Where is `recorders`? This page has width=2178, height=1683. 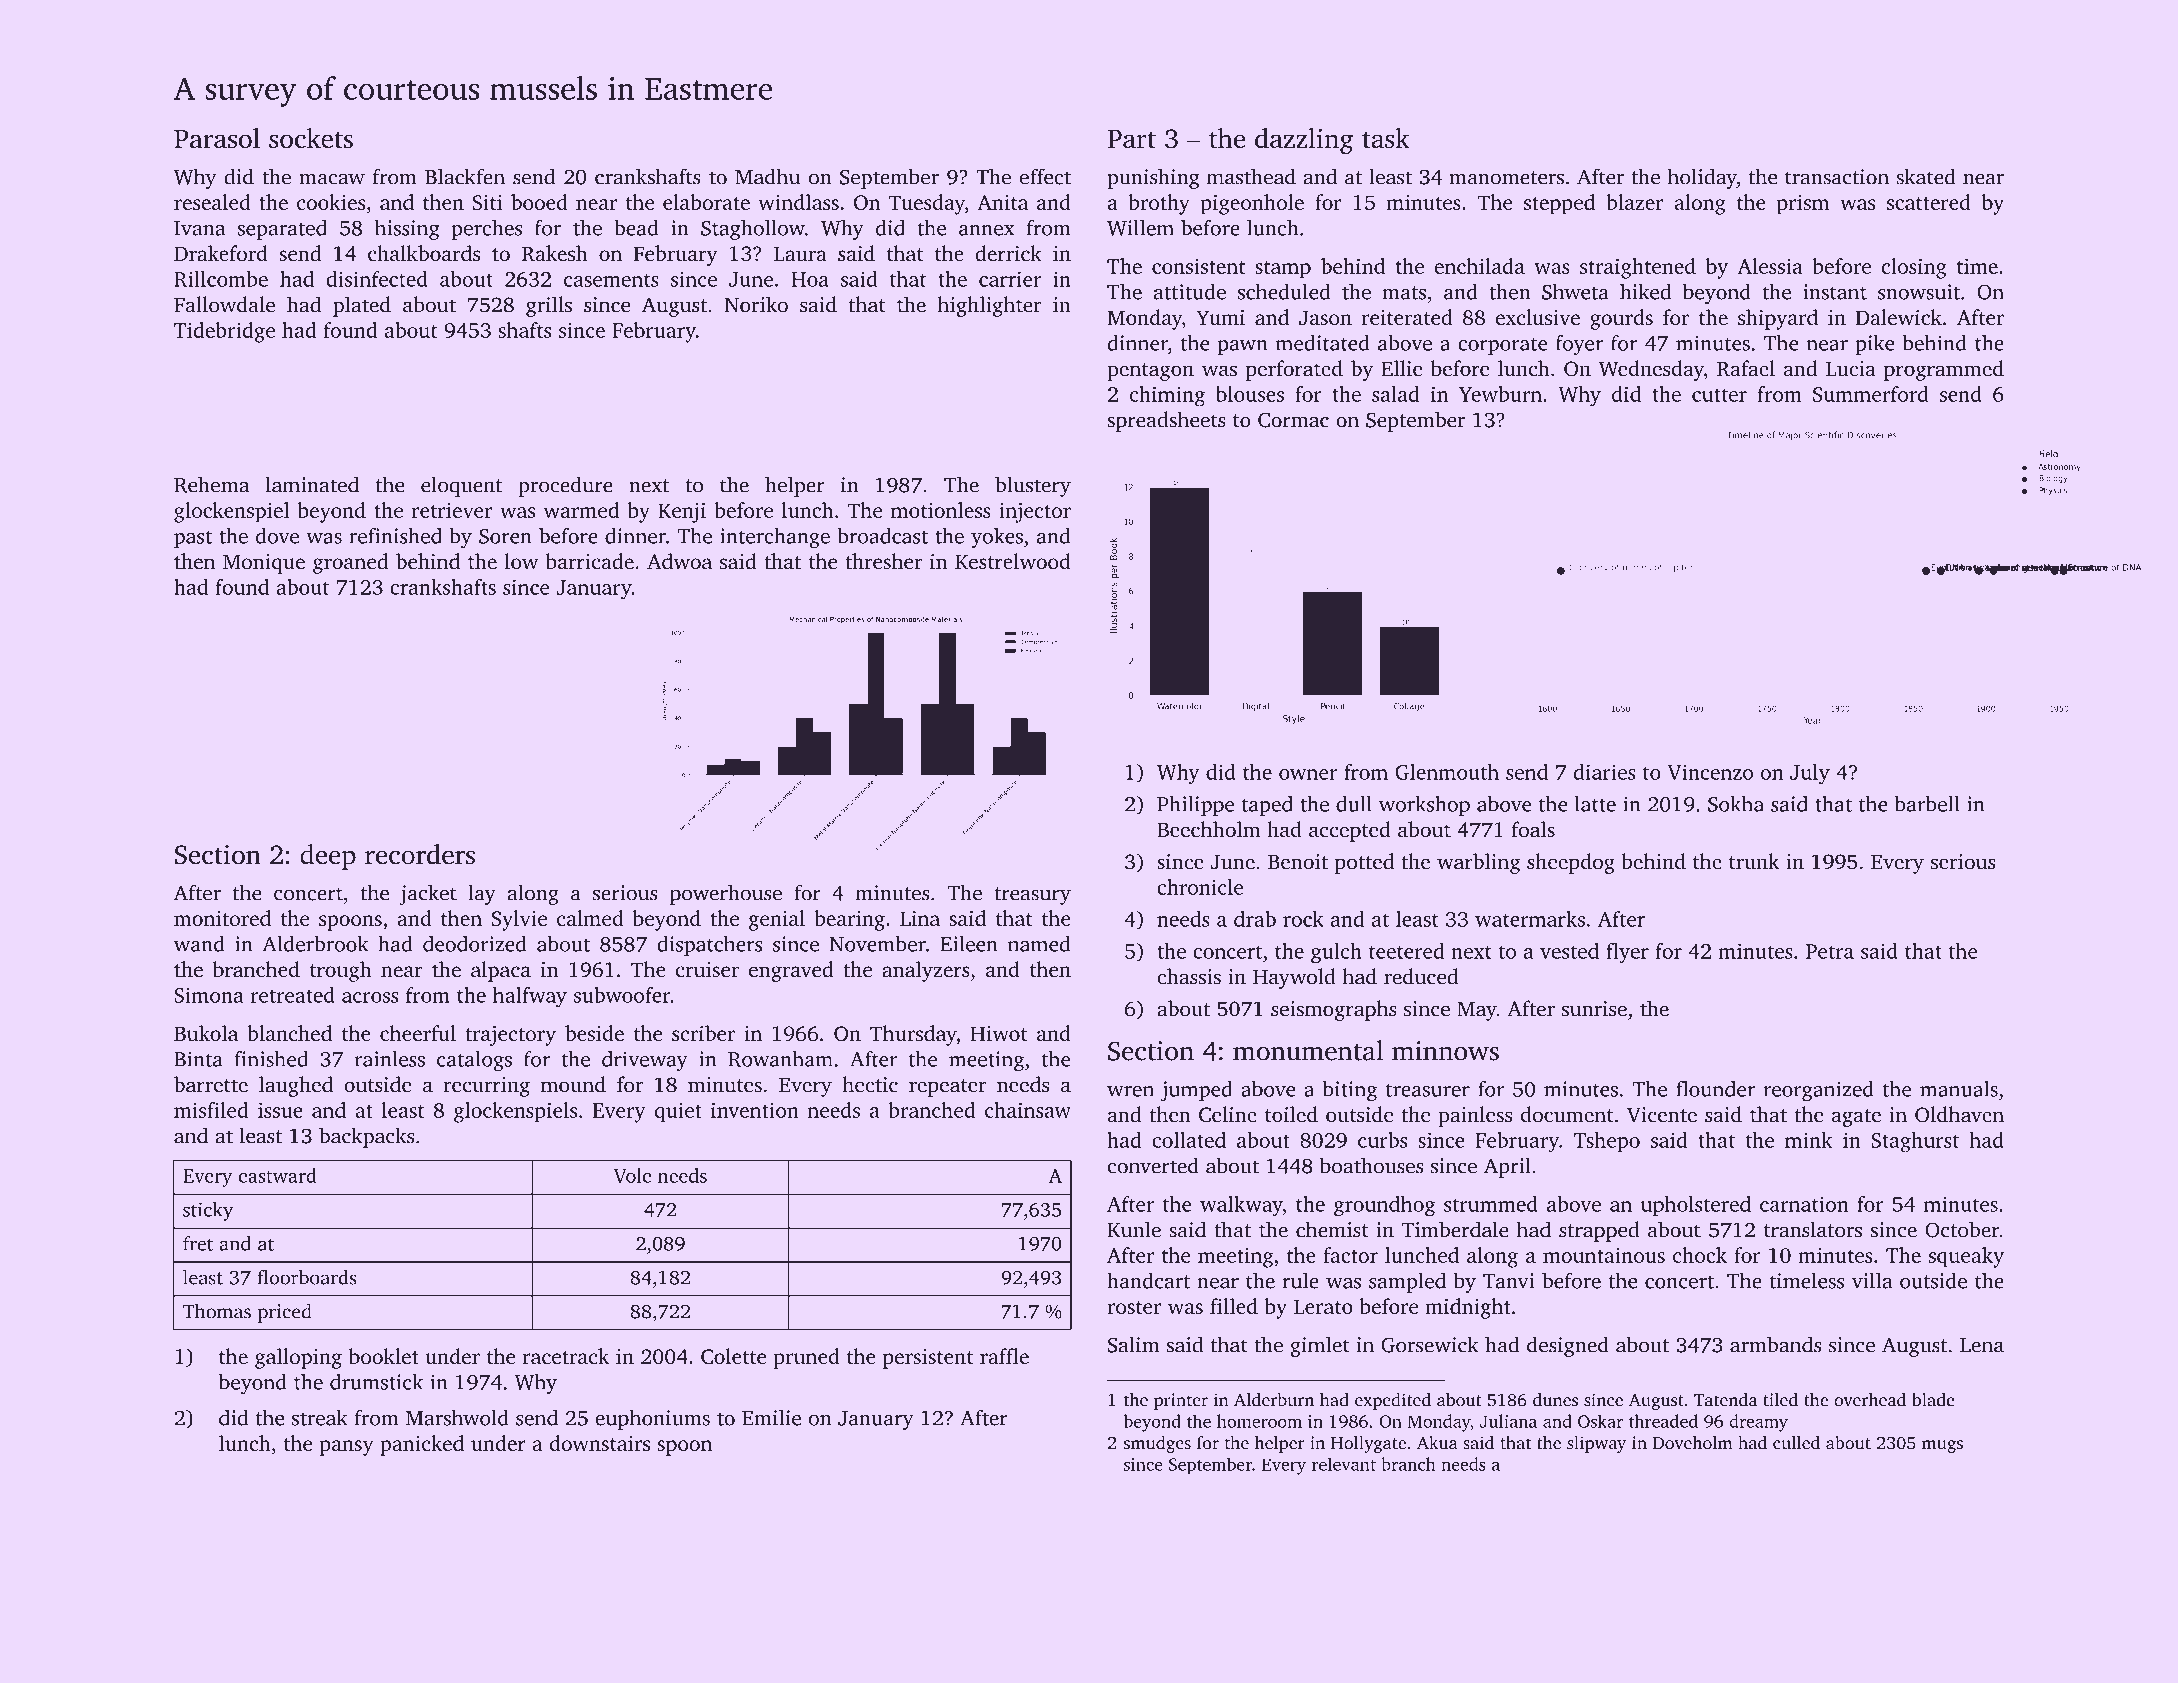 recorders is located at coordinates (420, 854).
